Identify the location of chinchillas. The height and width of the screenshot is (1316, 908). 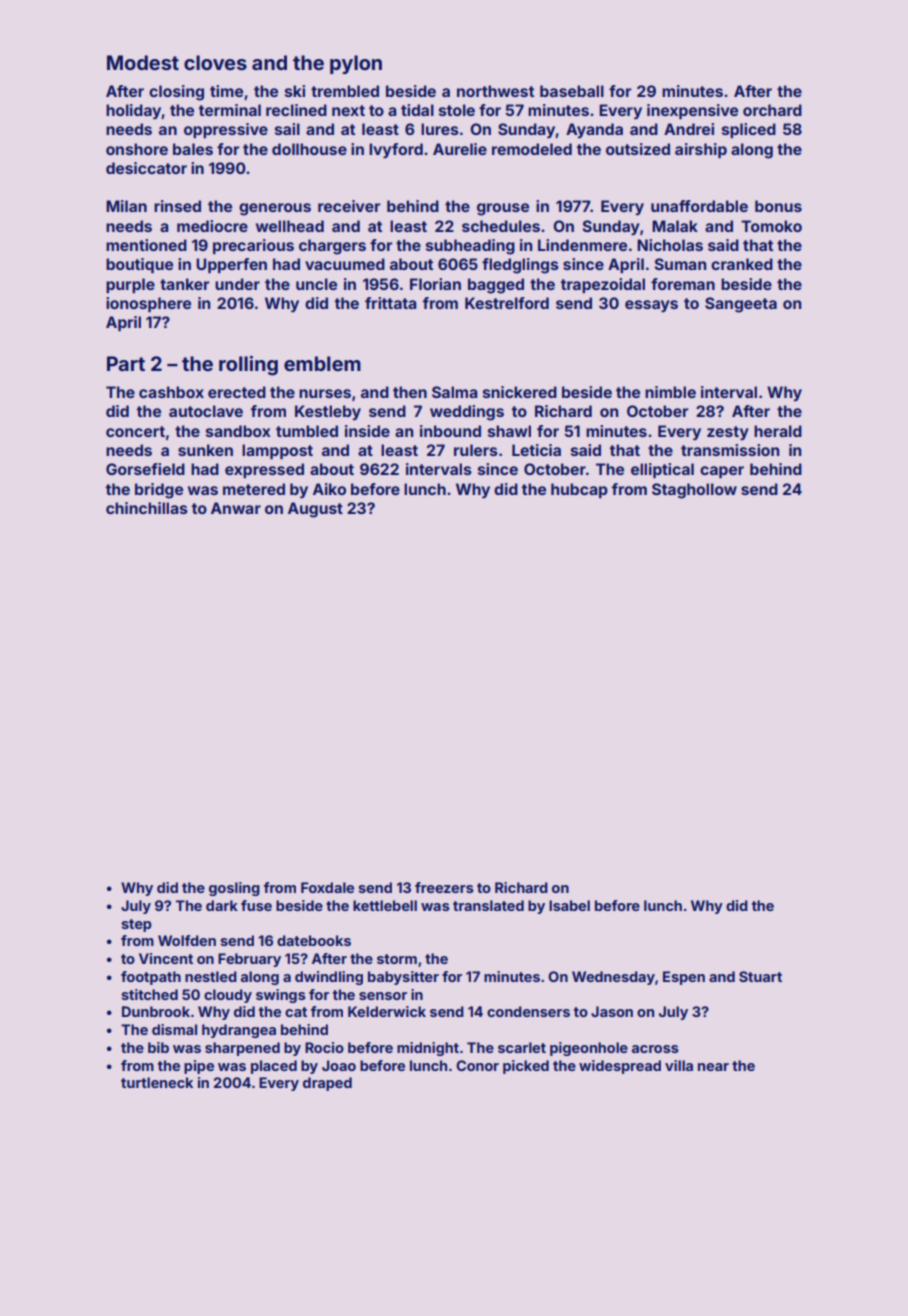
(147, 508).
